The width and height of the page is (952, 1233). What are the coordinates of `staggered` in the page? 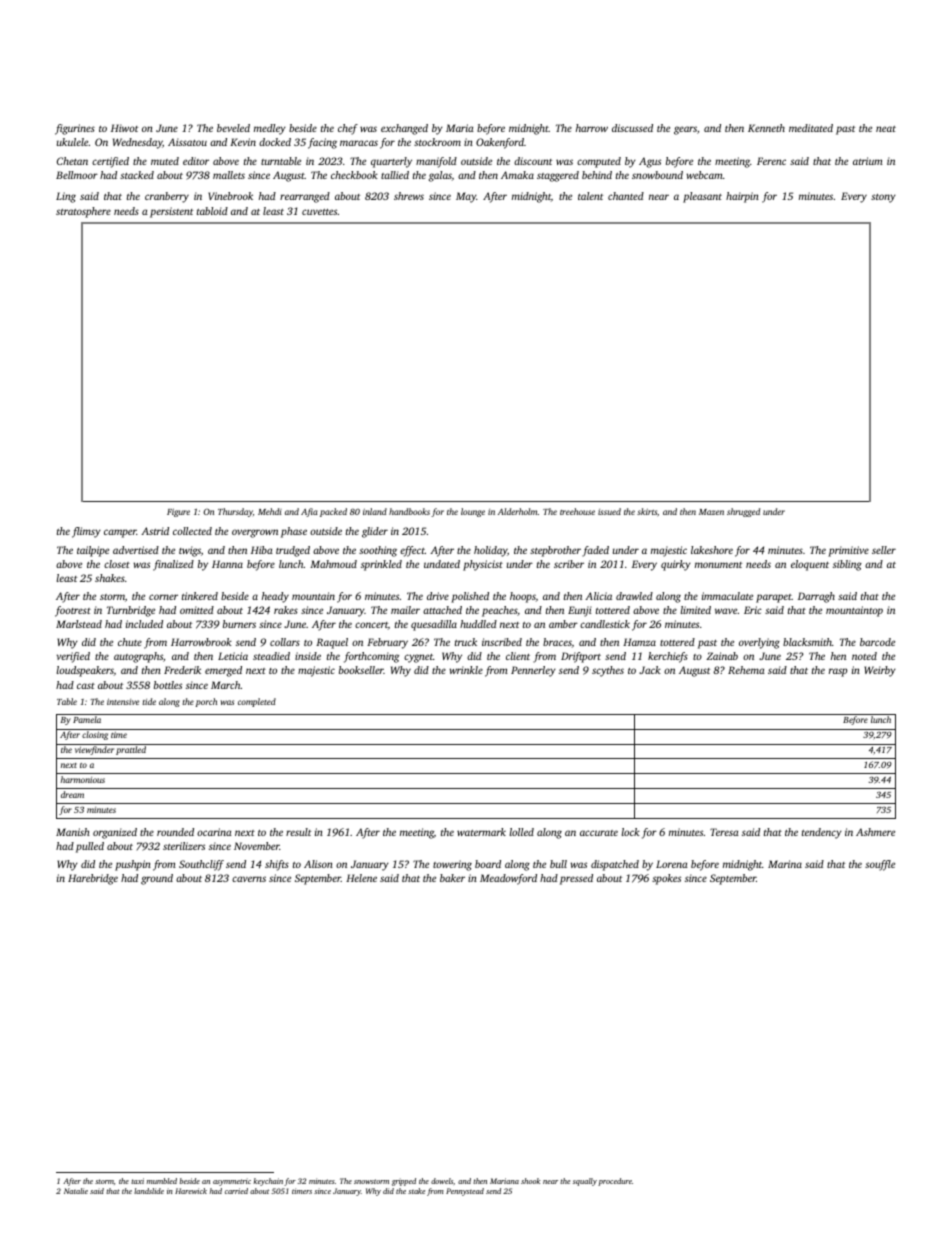 It's located at (558, 176).
